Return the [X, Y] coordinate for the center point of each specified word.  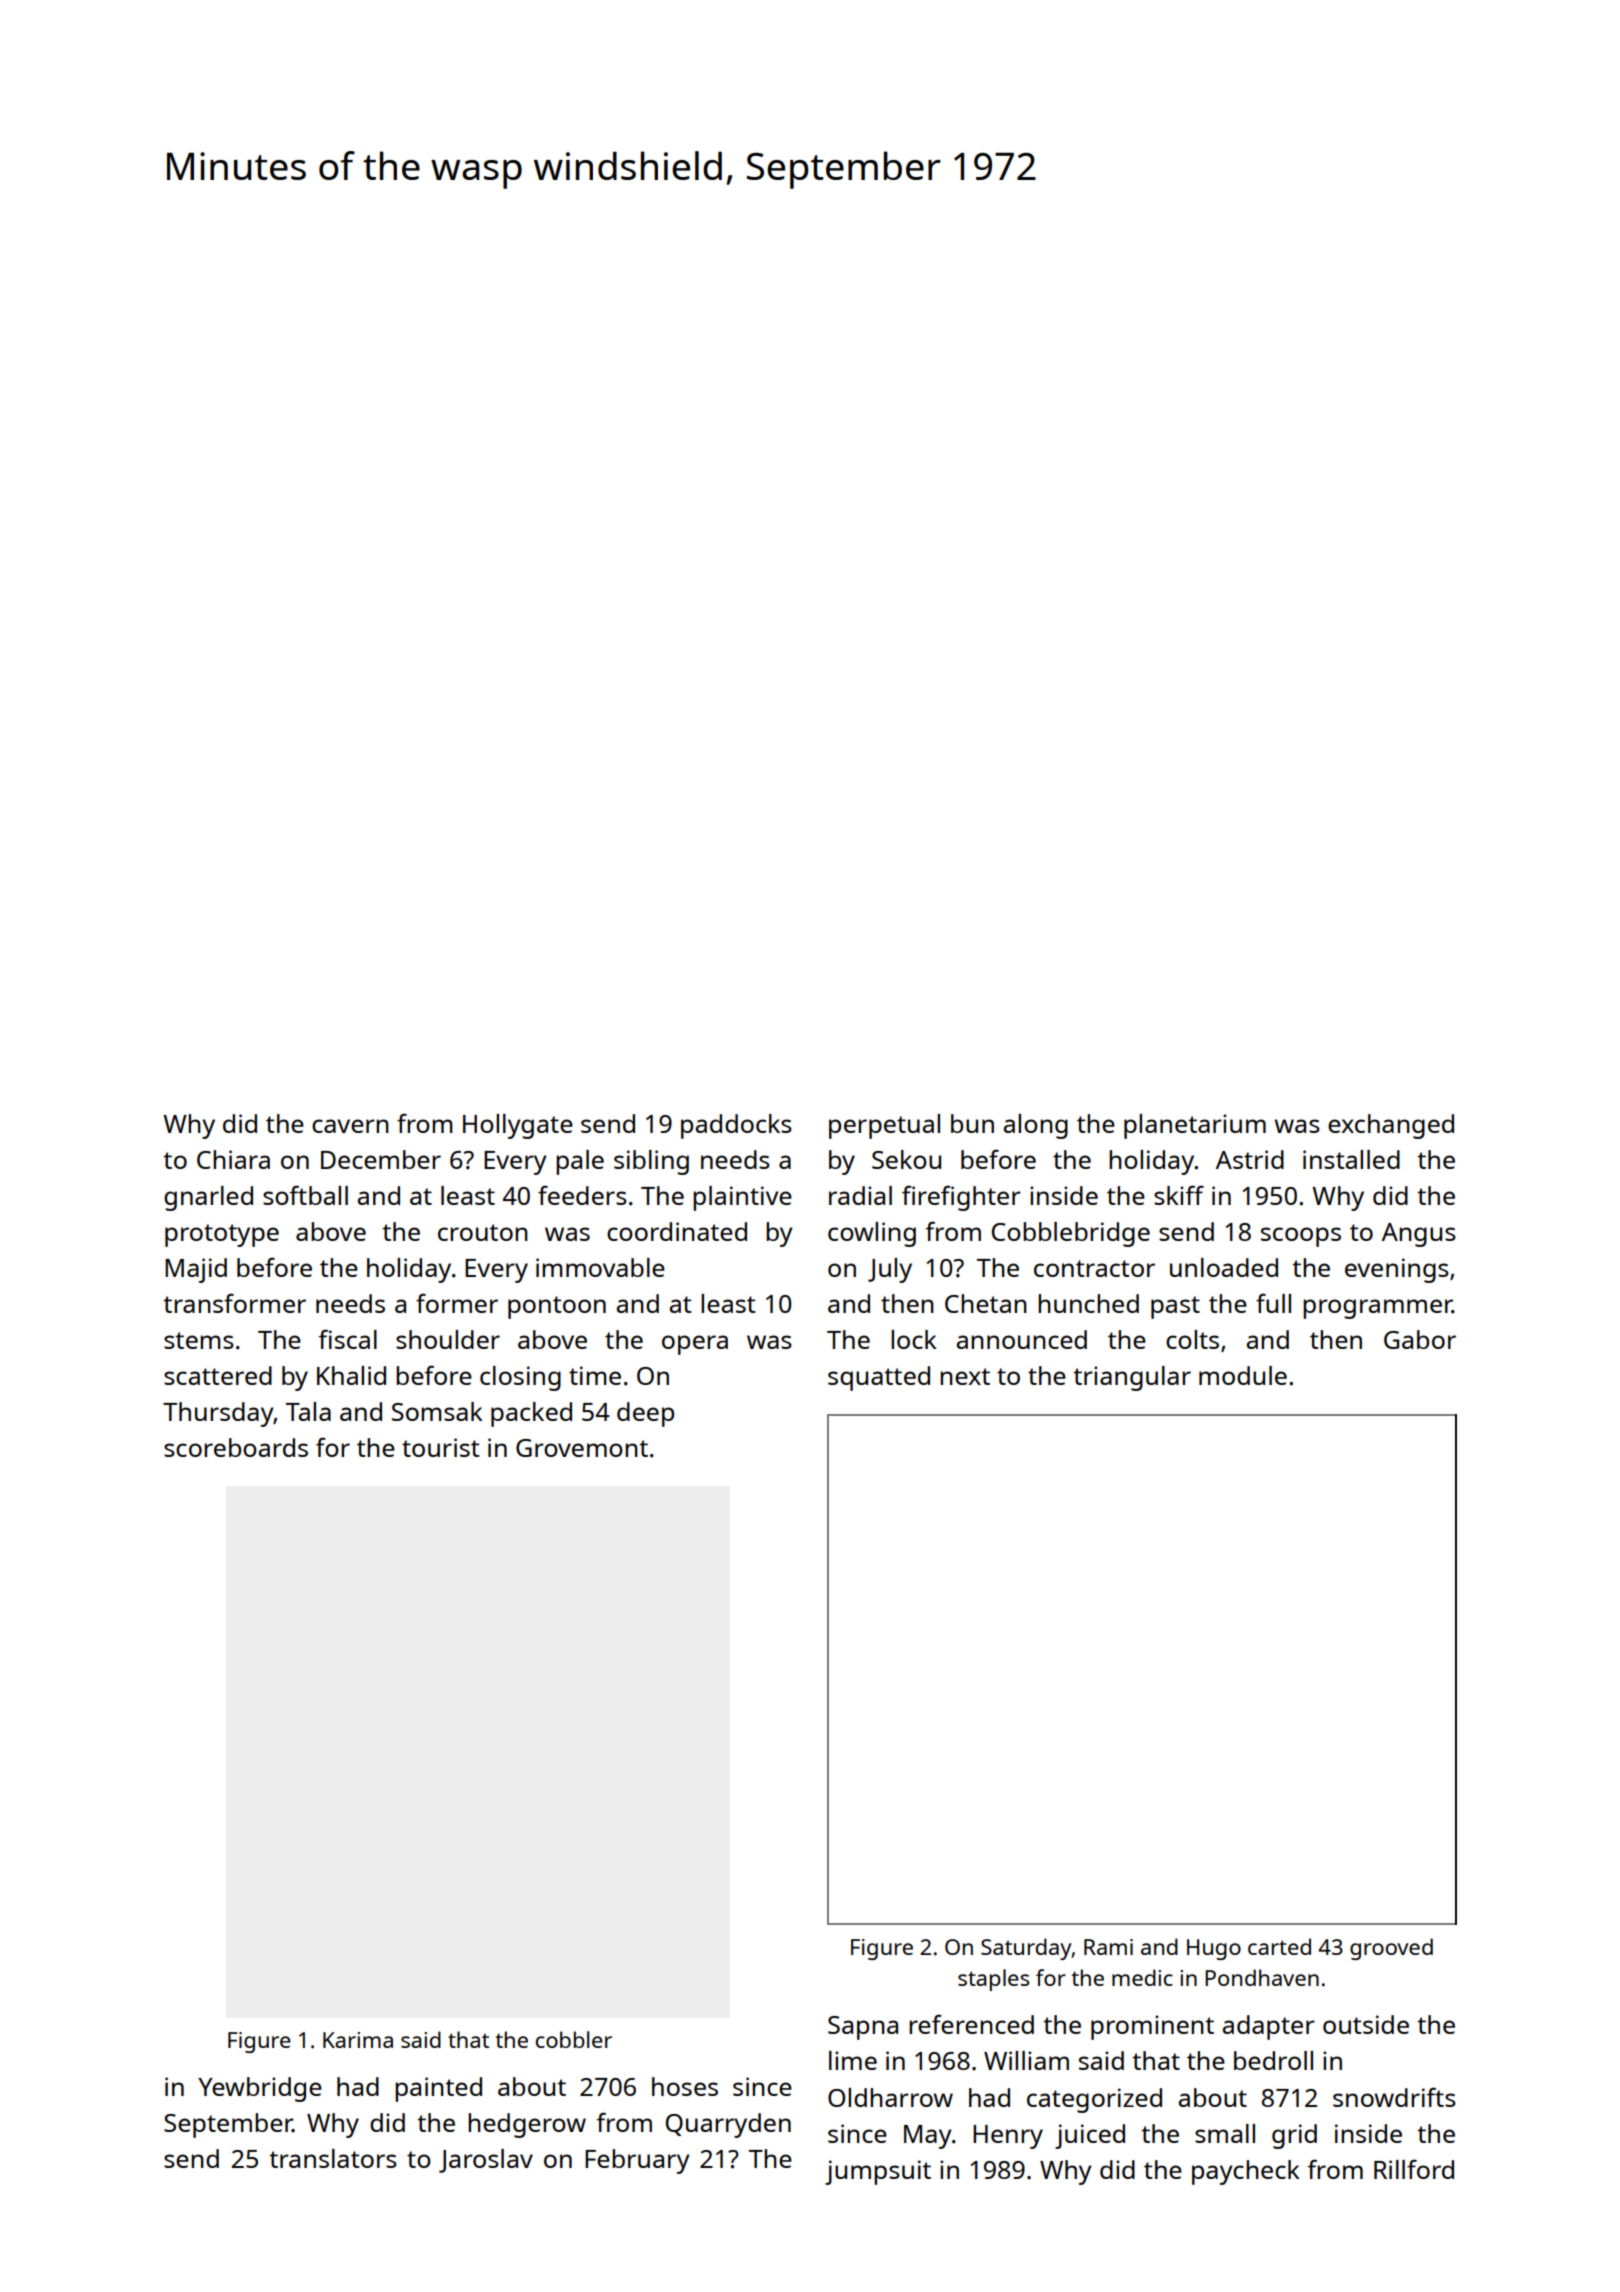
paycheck [1246, 2172]
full [1273, 1303]
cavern [350, 1126]
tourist [441, 1447]
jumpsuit [878, 2172]
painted [438, 2089]
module [1243, 1375]
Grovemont [582, 1448]
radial [860, 1195]
